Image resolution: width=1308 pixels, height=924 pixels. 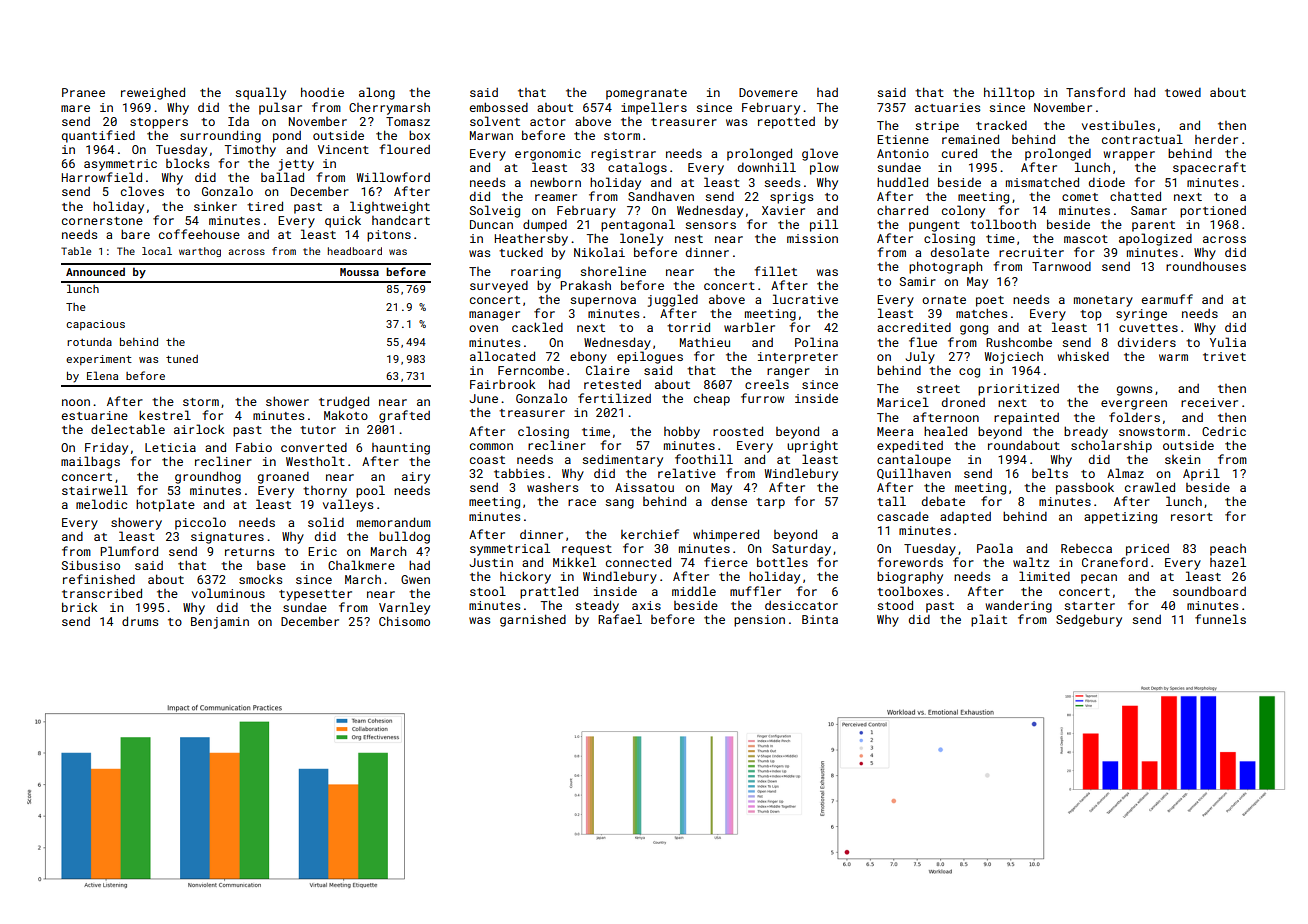 What do you see at coordinates (990, 301) in the screenshot?
I see `poet` at bounding box center [990, 301].
